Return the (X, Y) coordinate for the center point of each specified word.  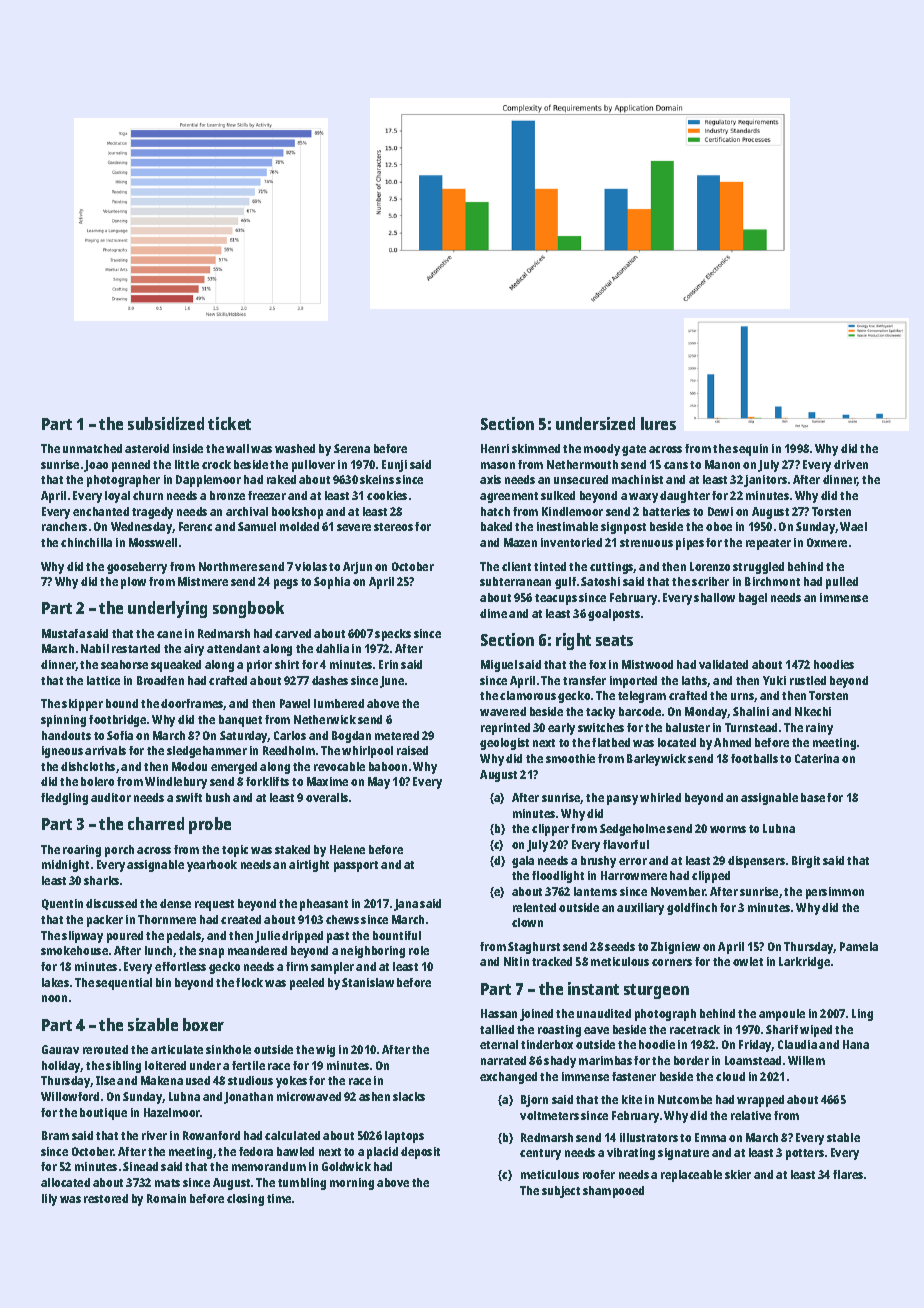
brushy (598, 862)
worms (728, 829)
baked (496, 526)
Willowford (70, 1096)
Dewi (720, 511)
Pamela (859, 946)
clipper (550, 830)
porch (119, 851)
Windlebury (176, 783)
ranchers (64, 526)
